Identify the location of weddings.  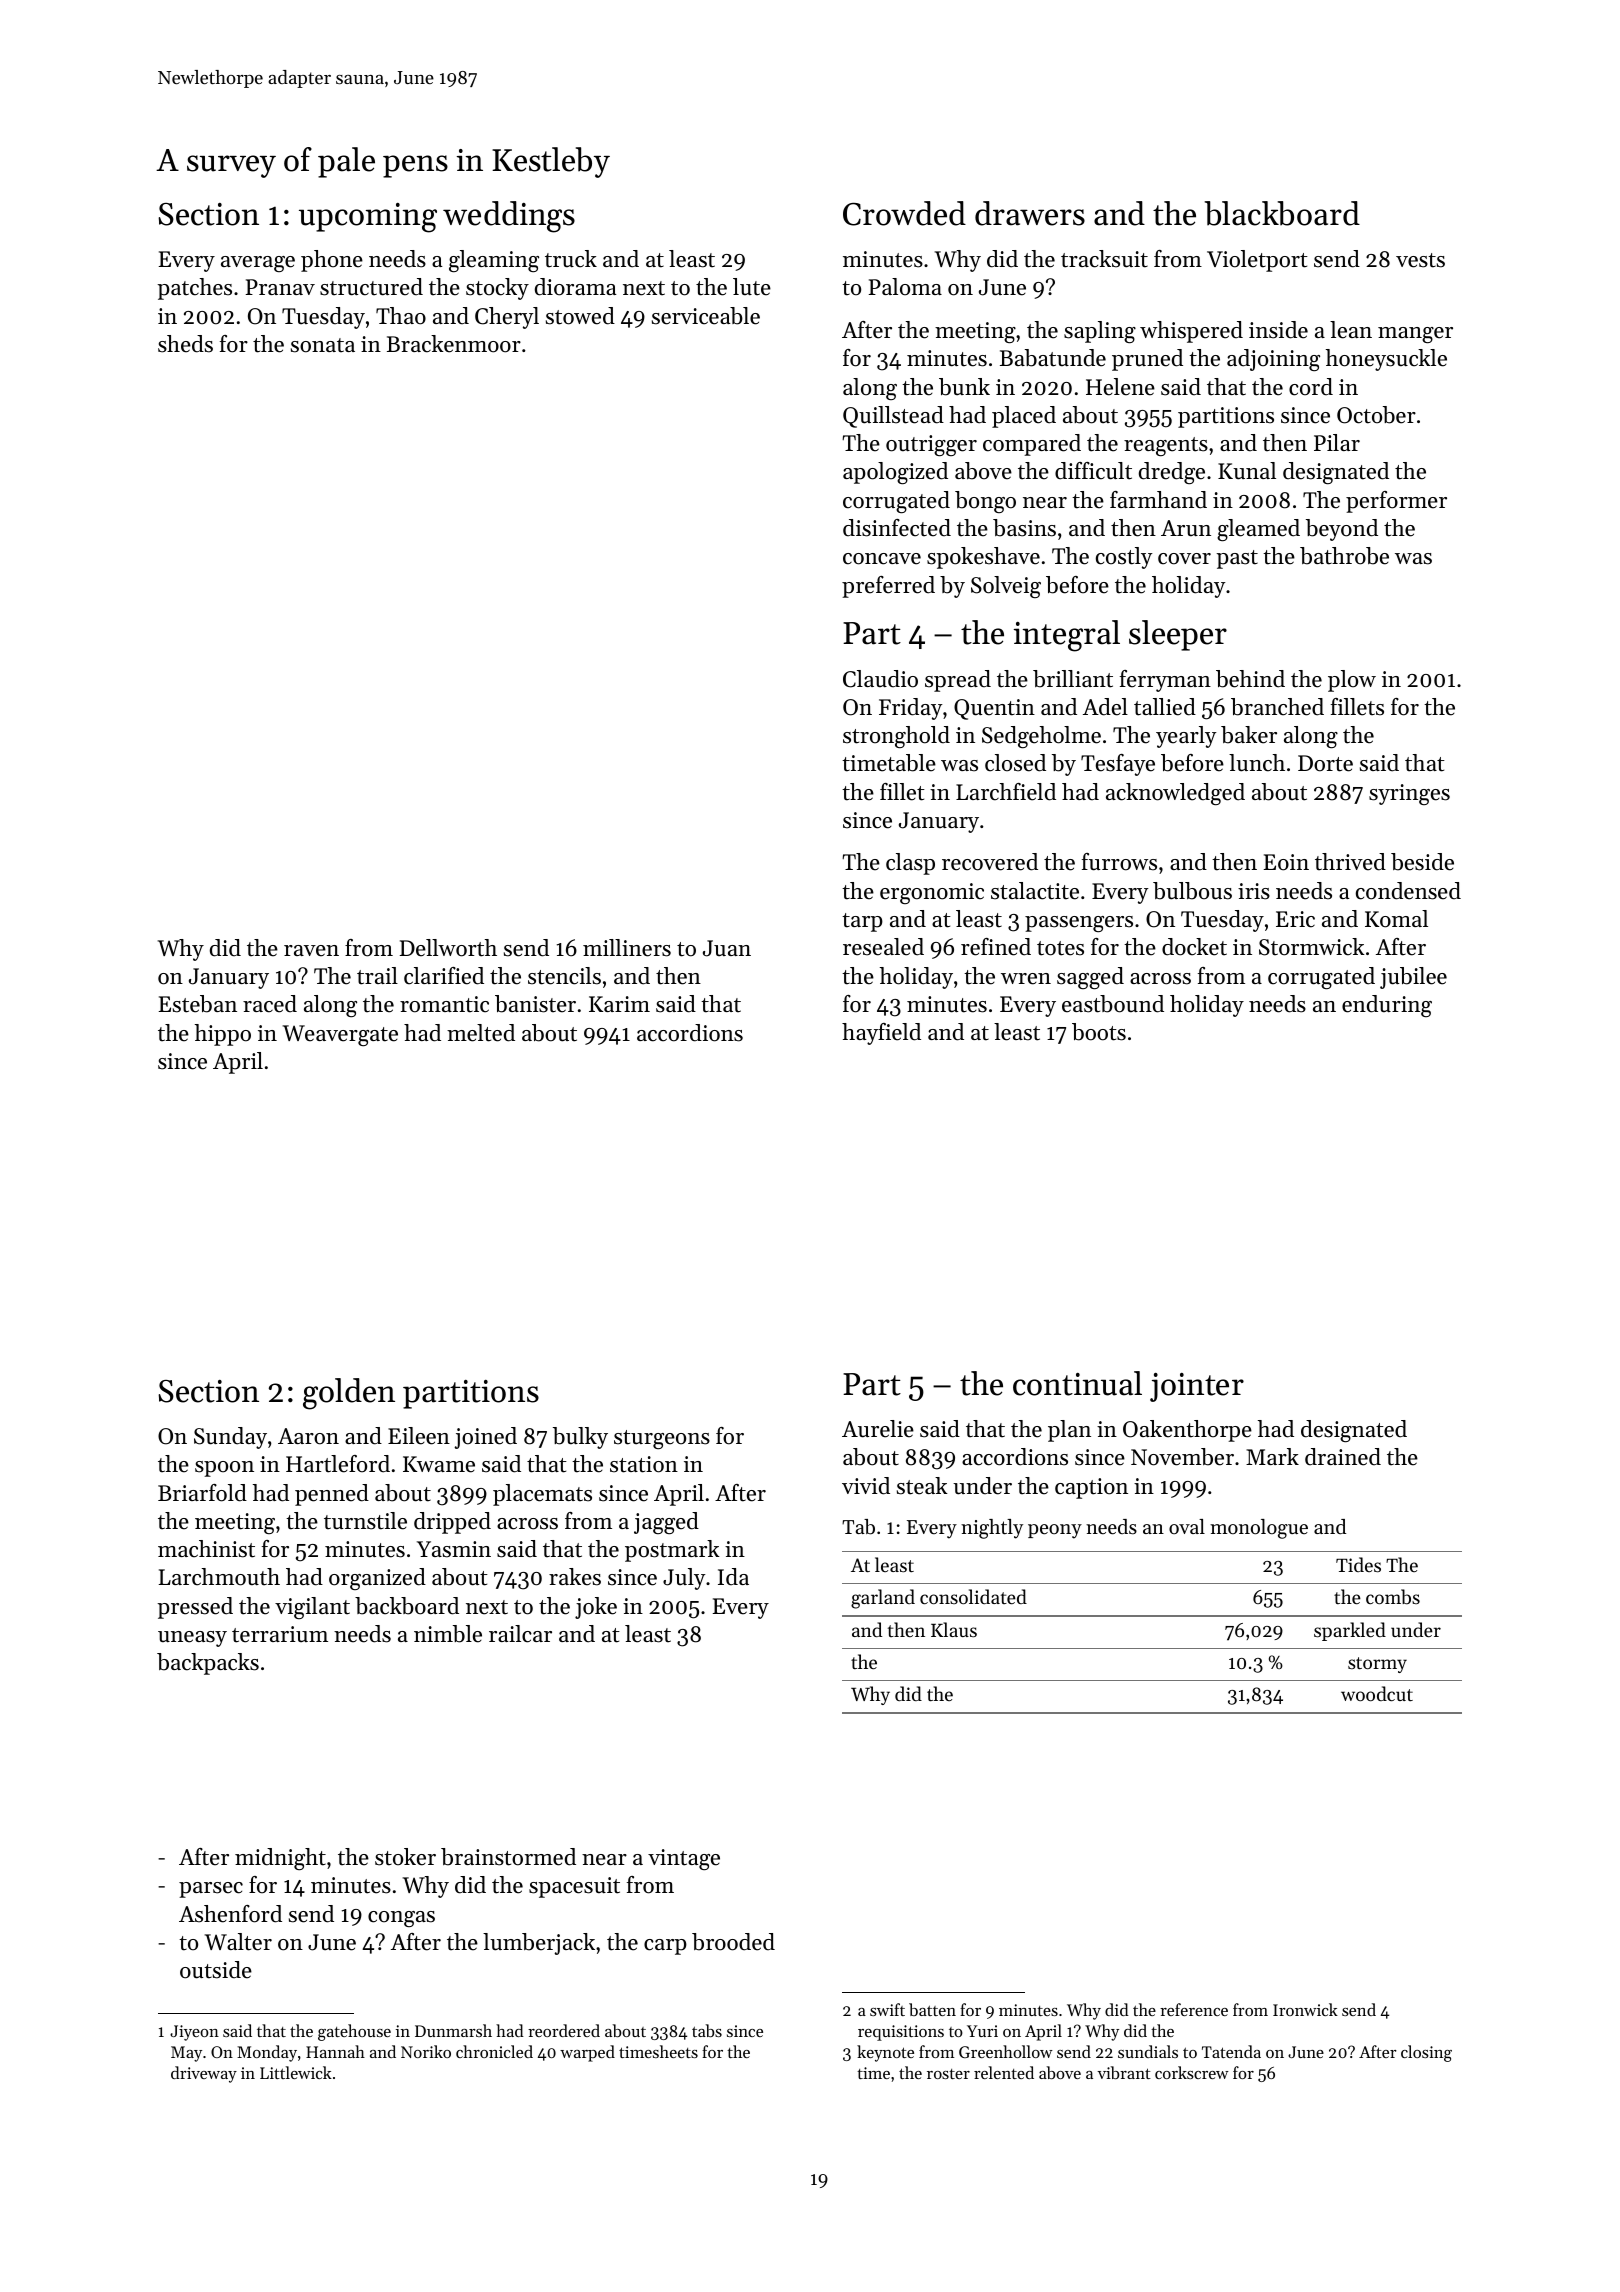
(509, 217).
